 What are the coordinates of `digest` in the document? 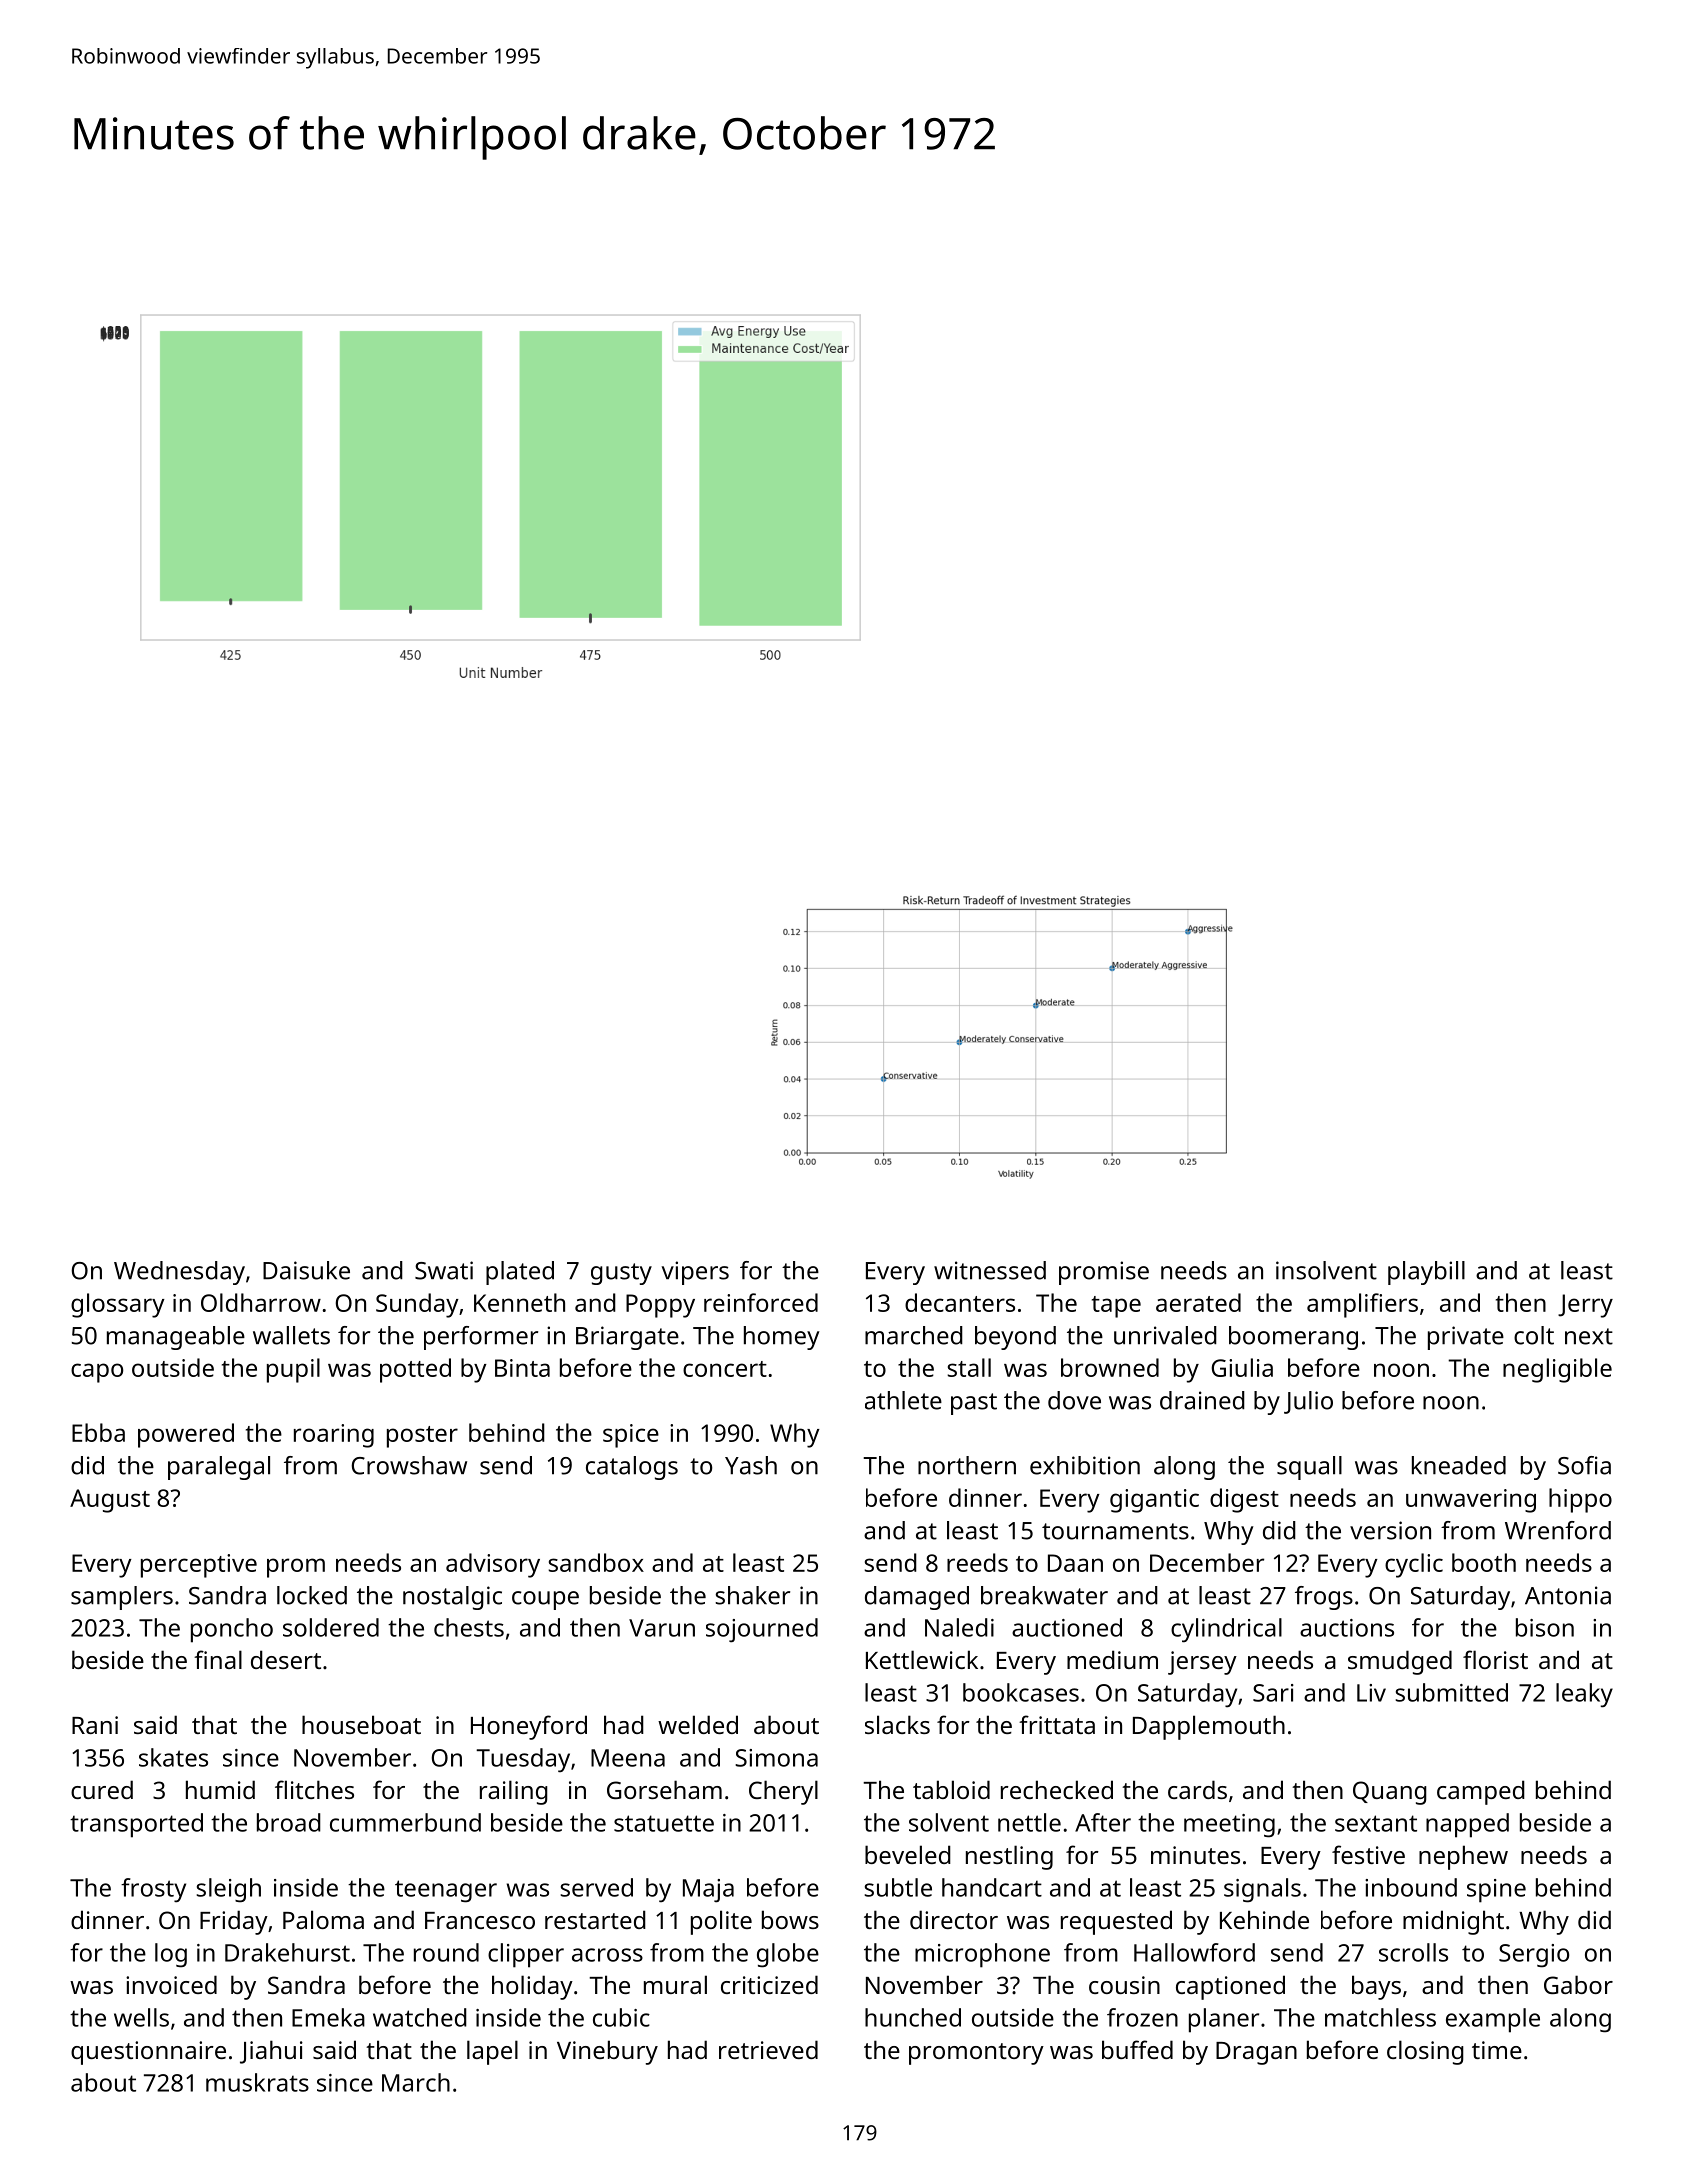 It's located at (1244, 1500).
